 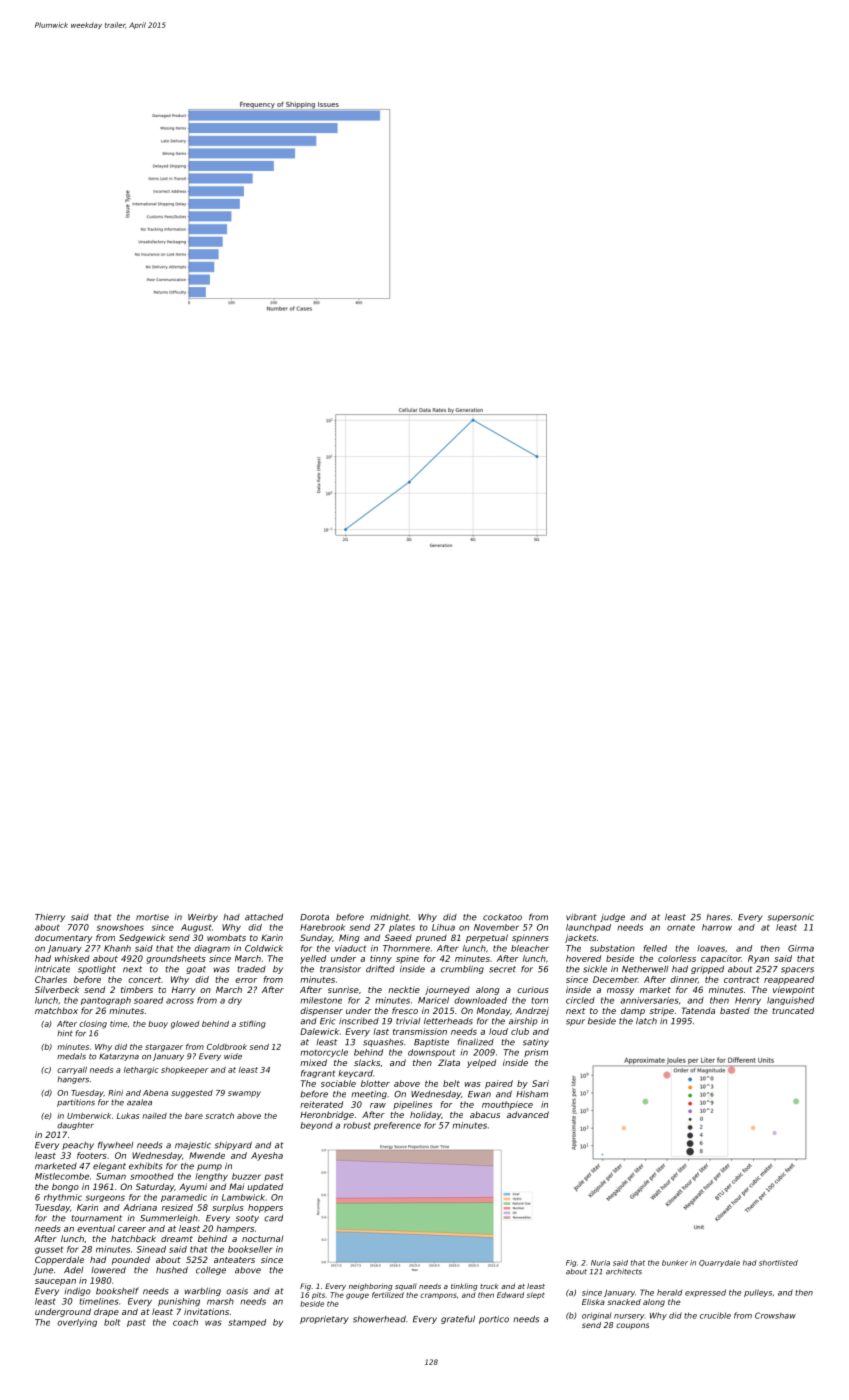 What do you see at coordinates (536, 1043) in the image?
I see `satiny` at bounding box center [536, 1043].
